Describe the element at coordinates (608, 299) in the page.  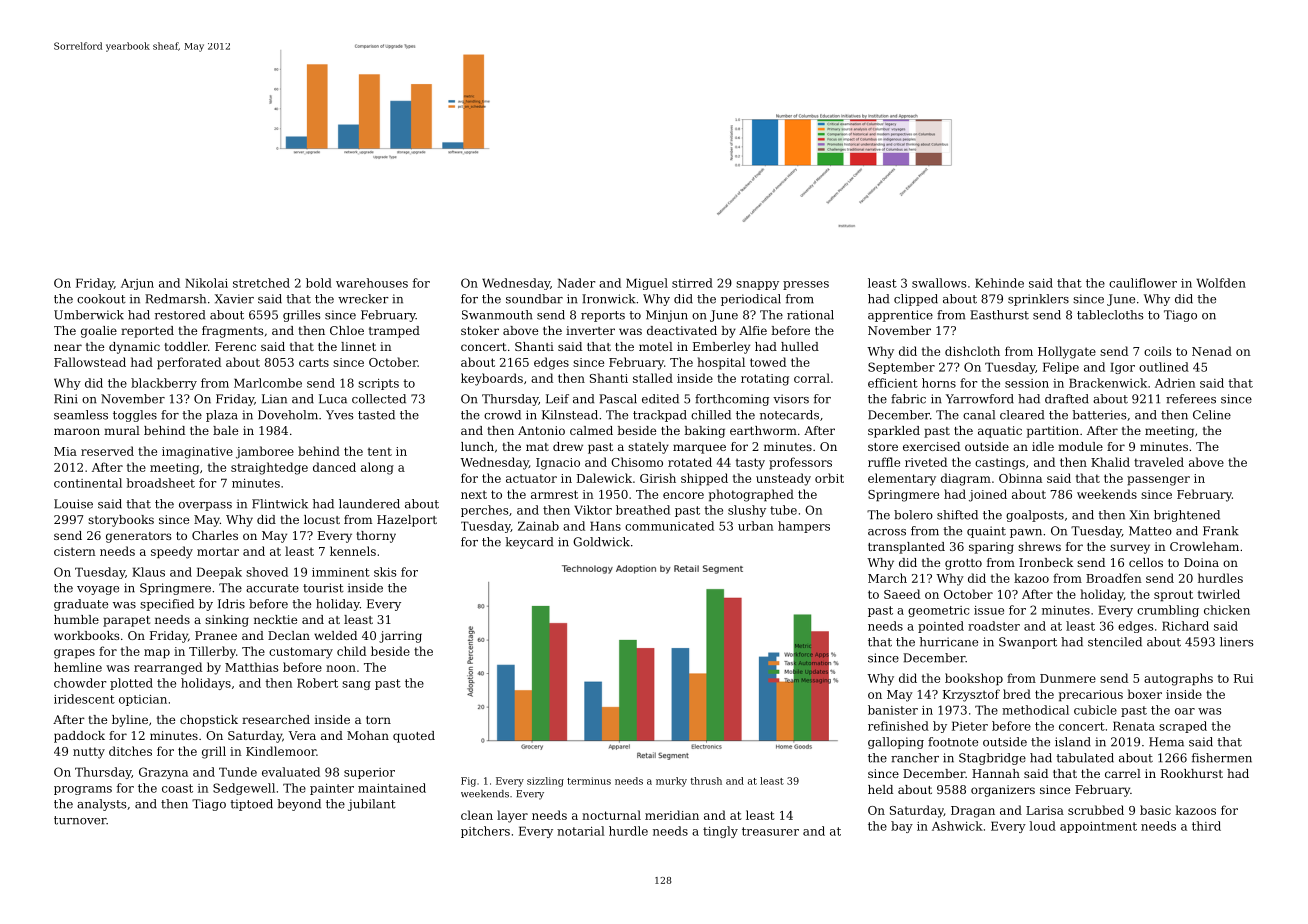
I see `Ironwick` at that location.
